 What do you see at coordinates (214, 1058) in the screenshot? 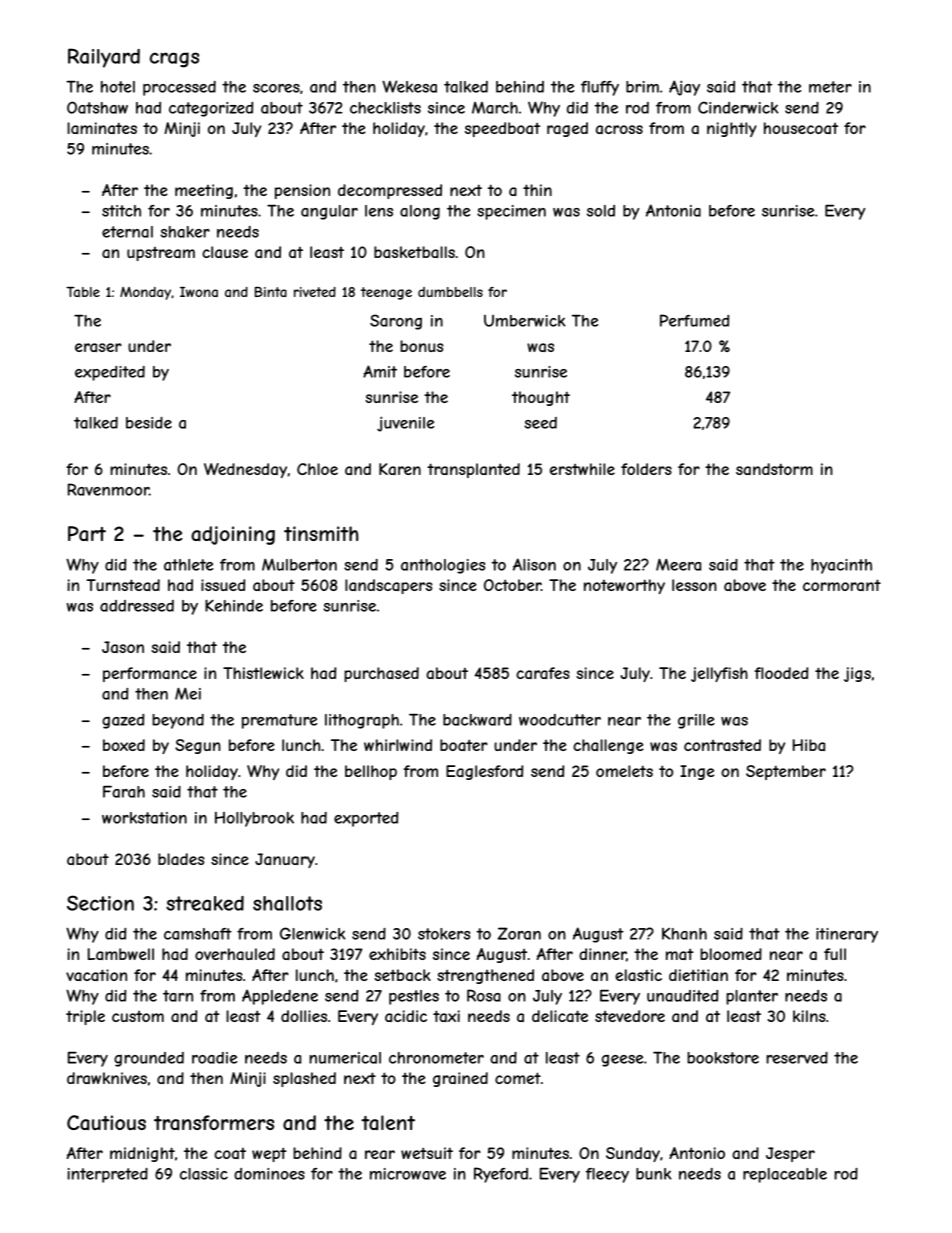
I see `roadie` at bounding box center [214, 1058].
